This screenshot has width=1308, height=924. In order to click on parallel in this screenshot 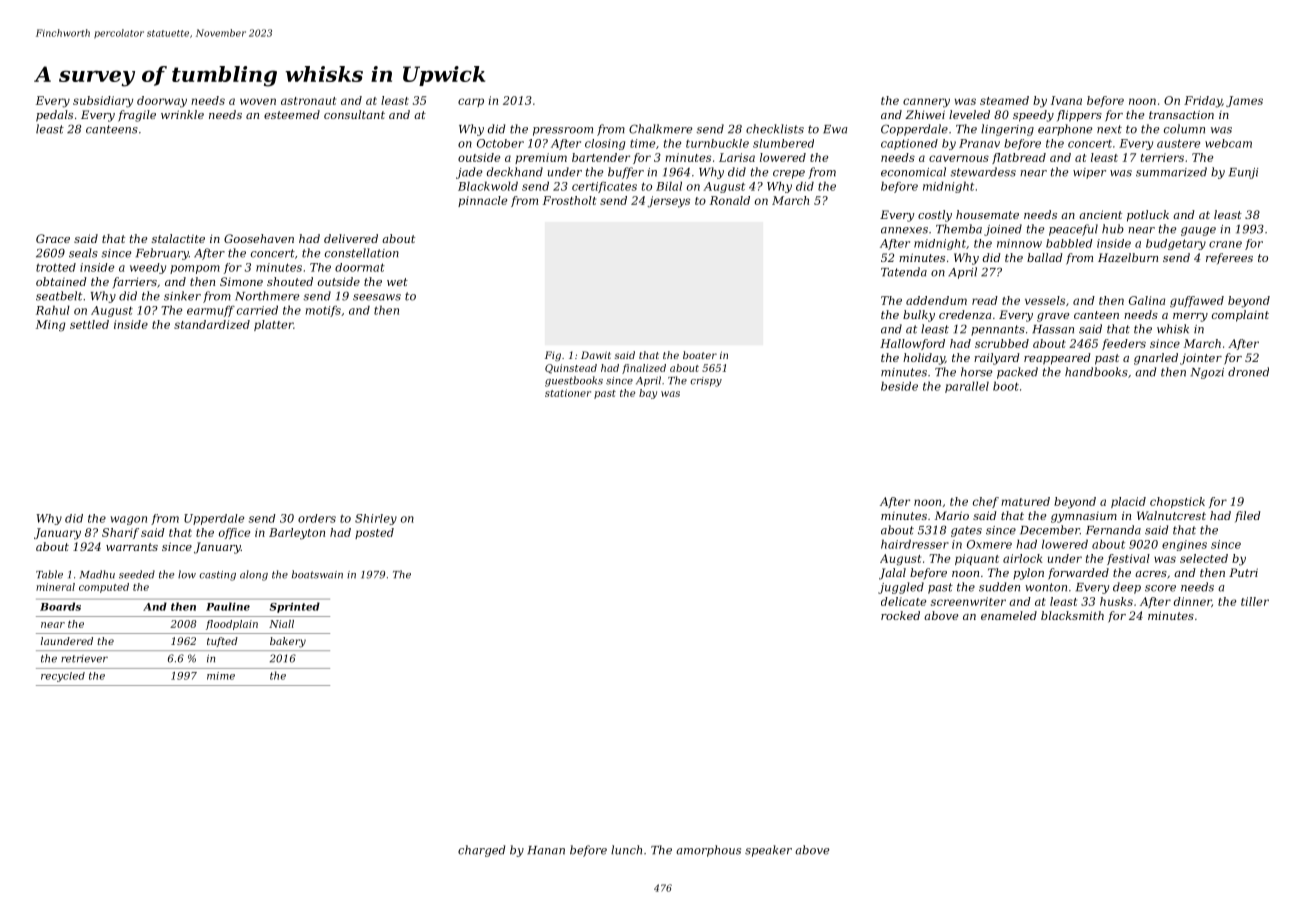, I will do `click(967, 387)`.
